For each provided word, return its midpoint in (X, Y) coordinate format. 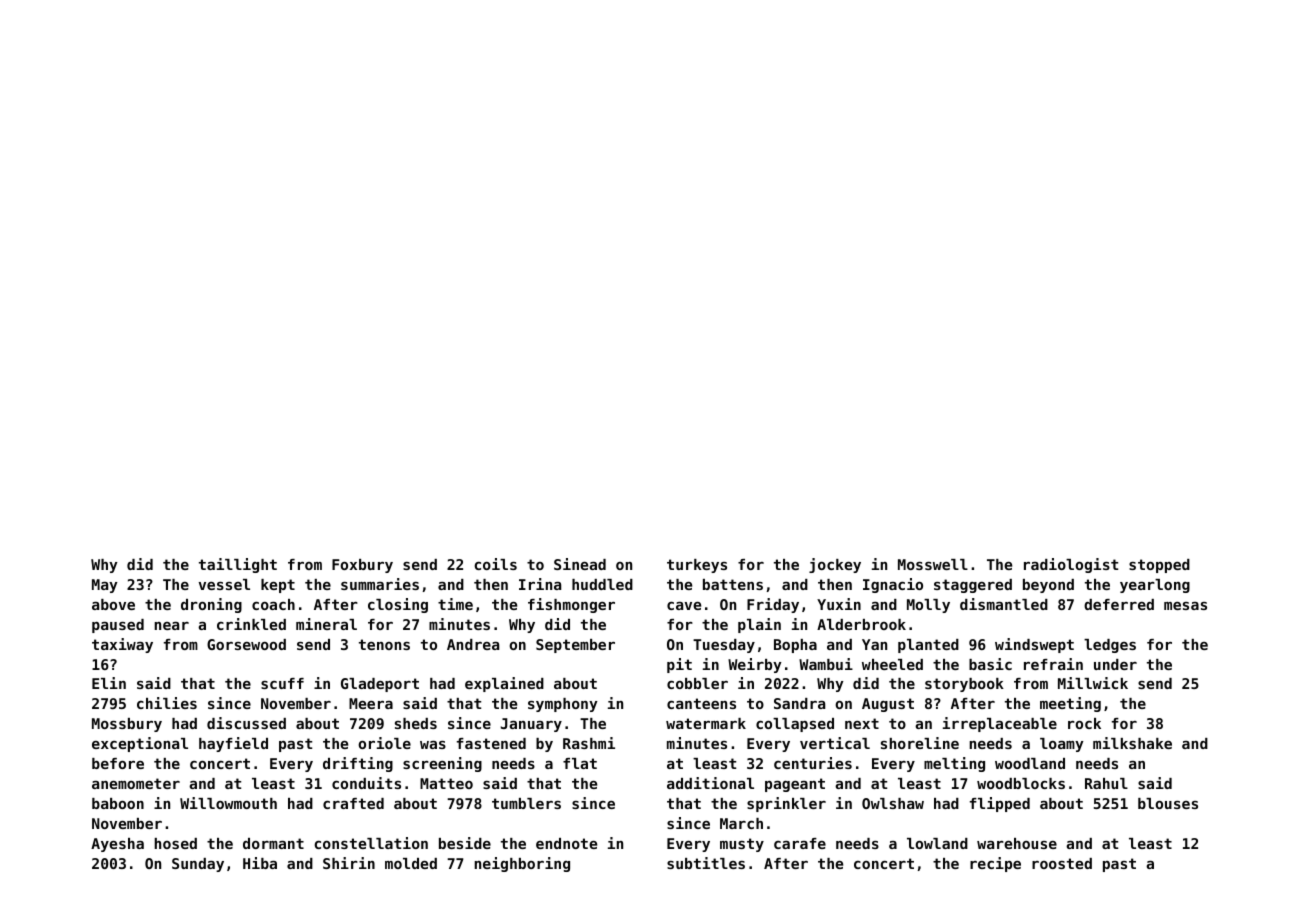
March (741, 823)
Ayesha (117, 845)
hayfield (233, 744)
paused (118, 626)
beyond (1048, 586)
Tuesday (724, 646)
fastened (491, 743)
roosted (1062, 863)
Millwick (1093, 683)
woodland (1030, 763)
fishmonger (571, 605)
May (105, 586)
